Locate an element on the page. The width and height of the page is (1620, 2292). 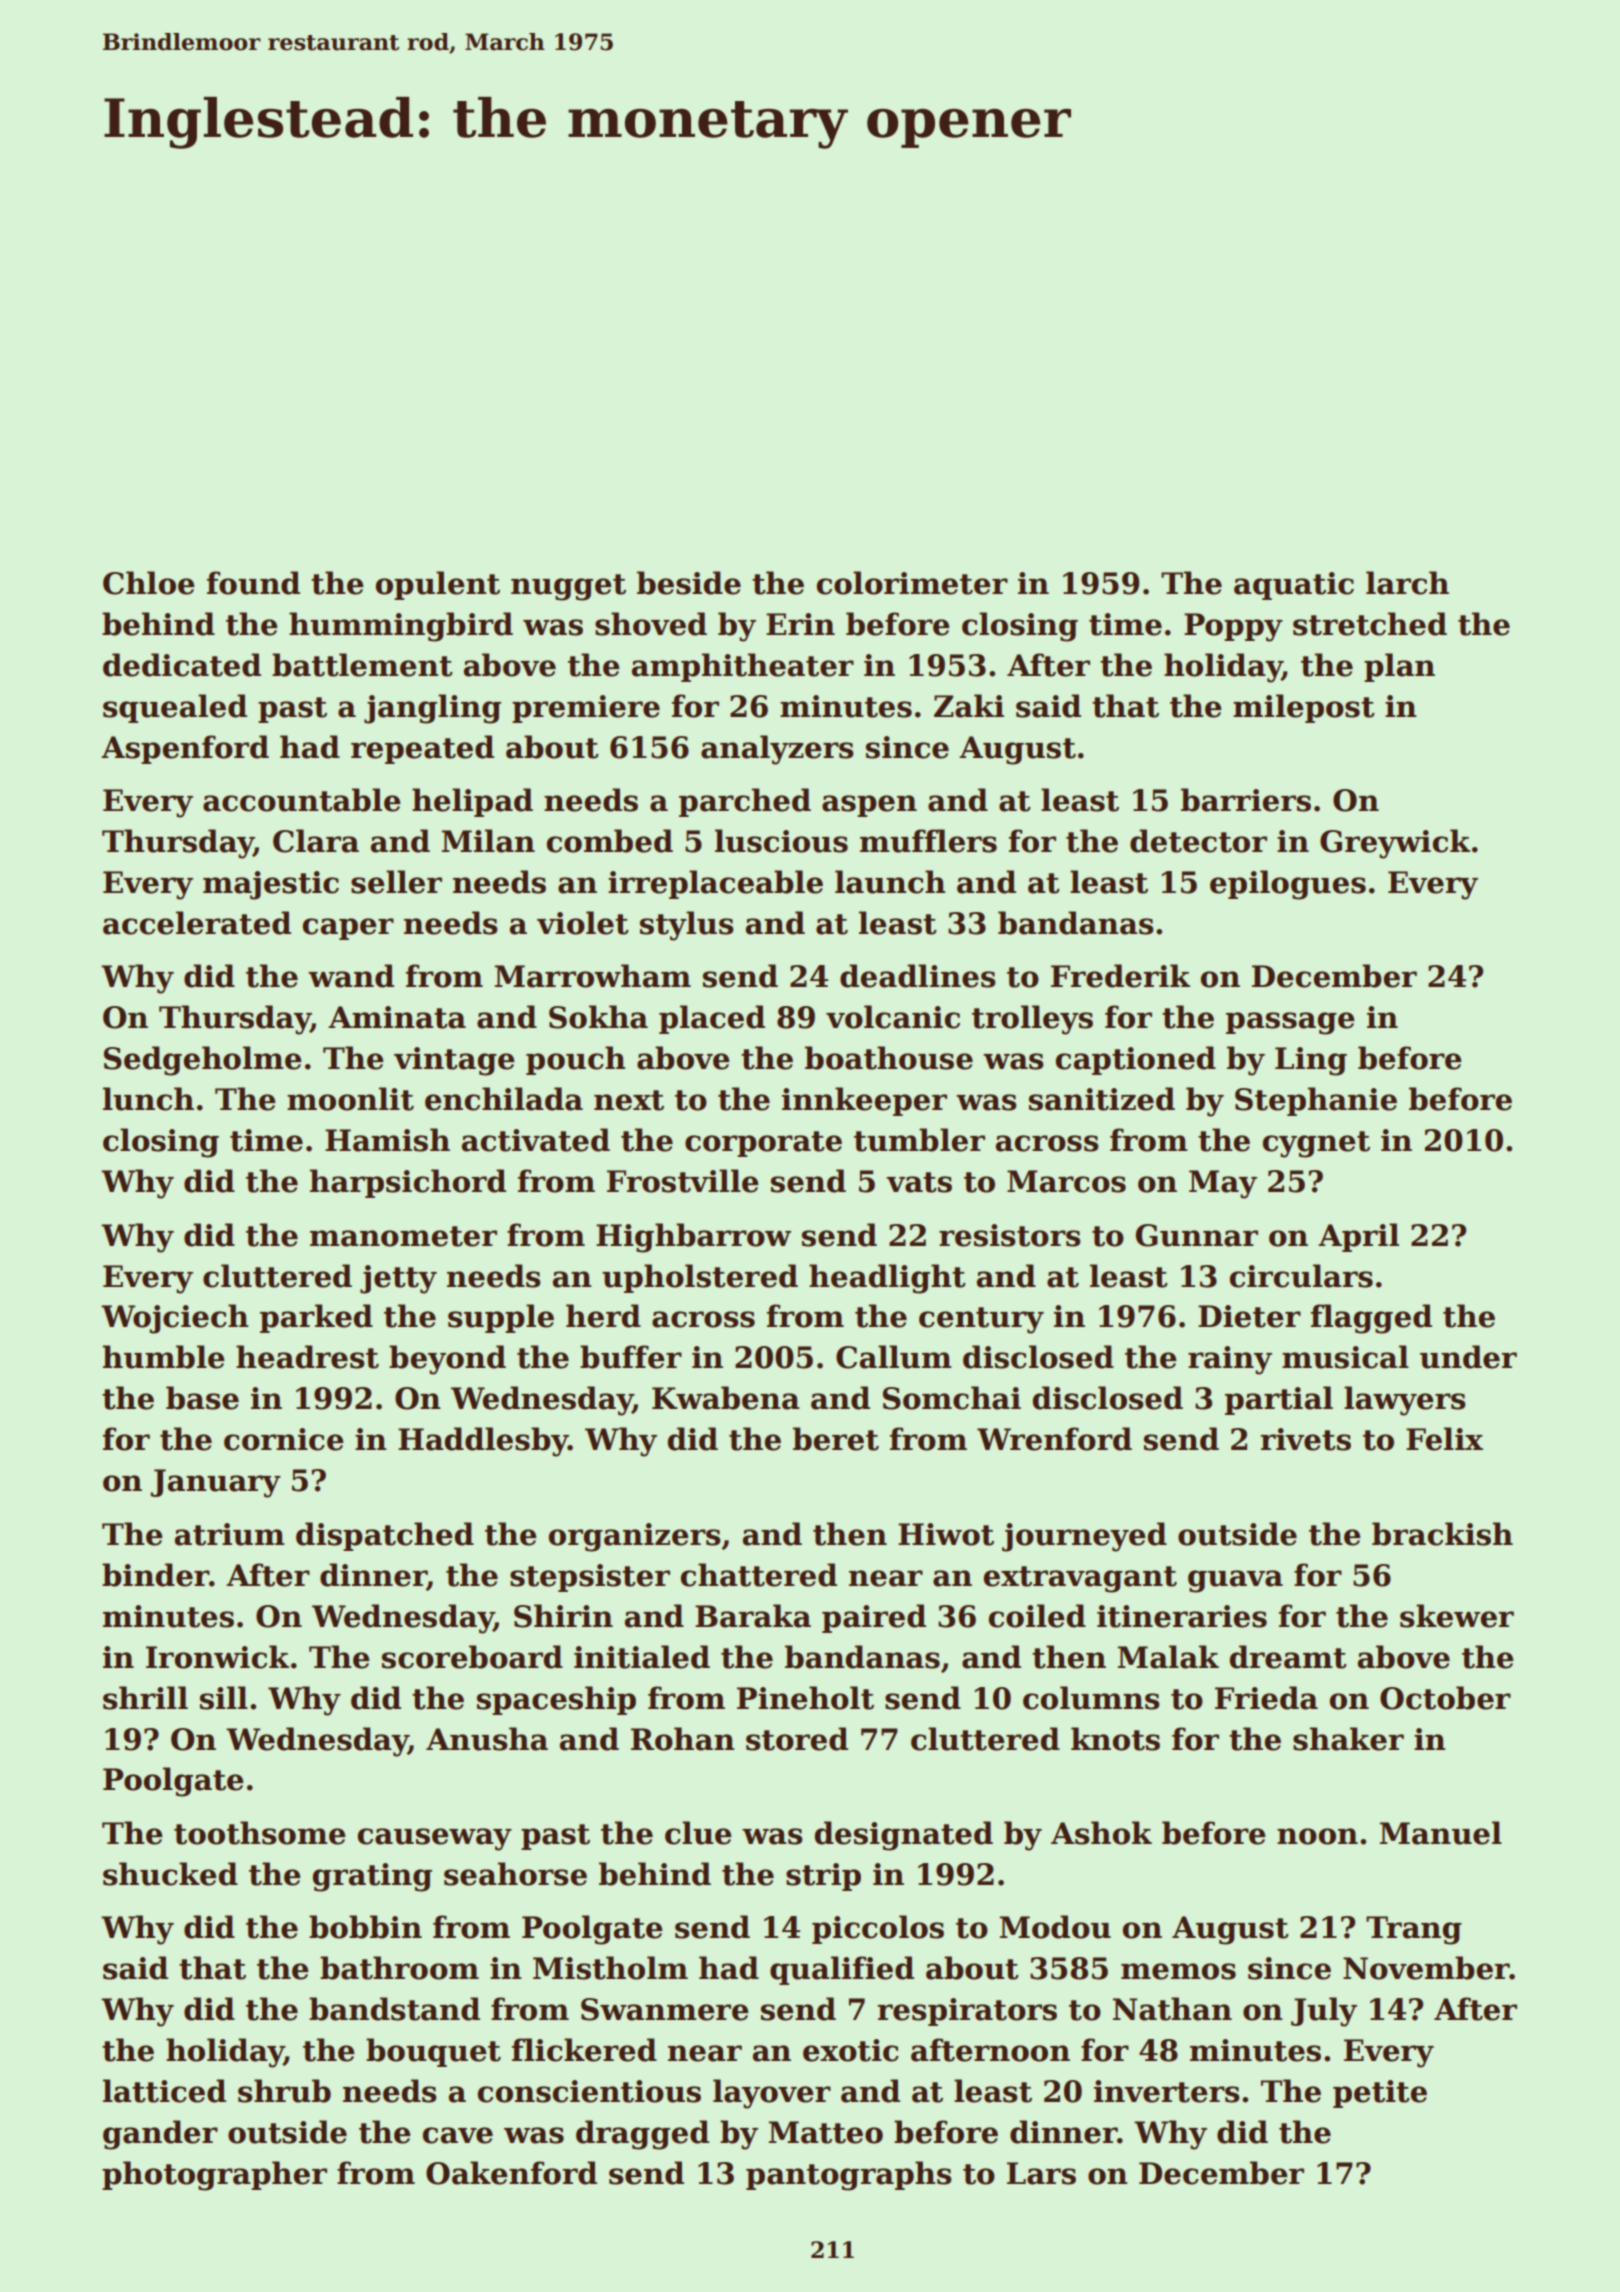
repeated is located at coordinates (422, 749).
